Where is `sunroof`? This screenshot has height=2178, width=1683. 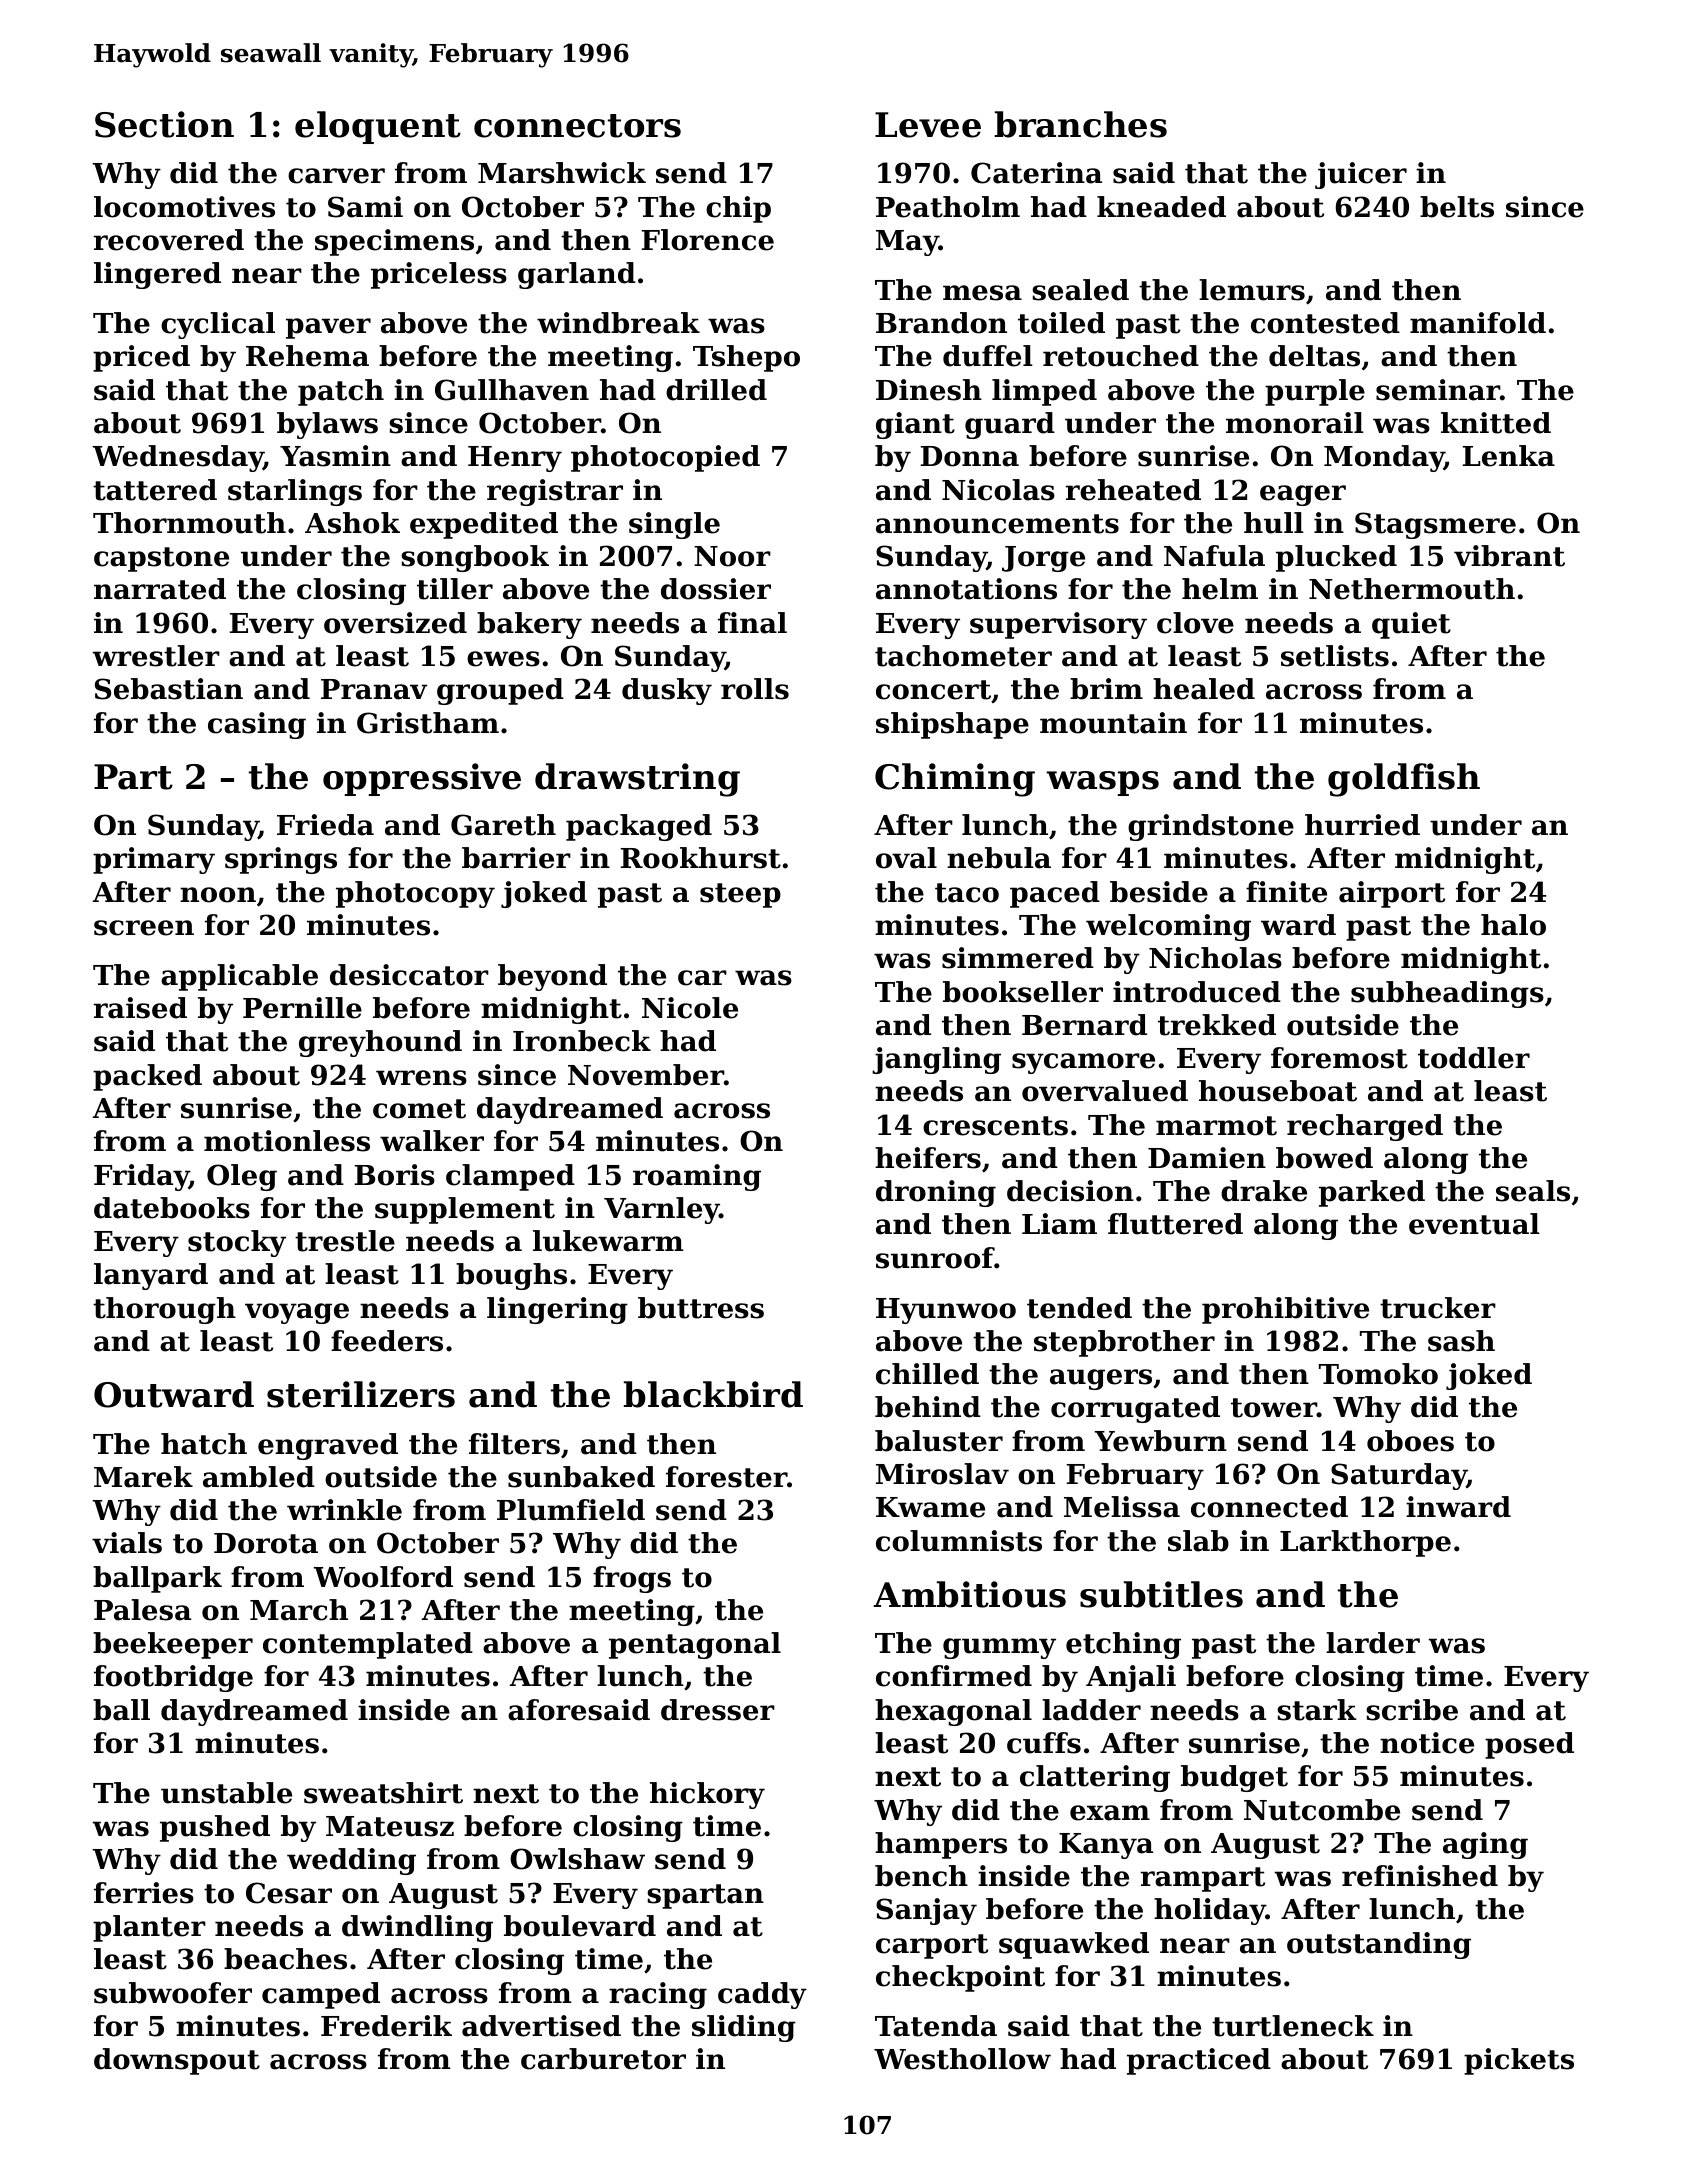 sunroof is located at coordinates (935, 1258).
